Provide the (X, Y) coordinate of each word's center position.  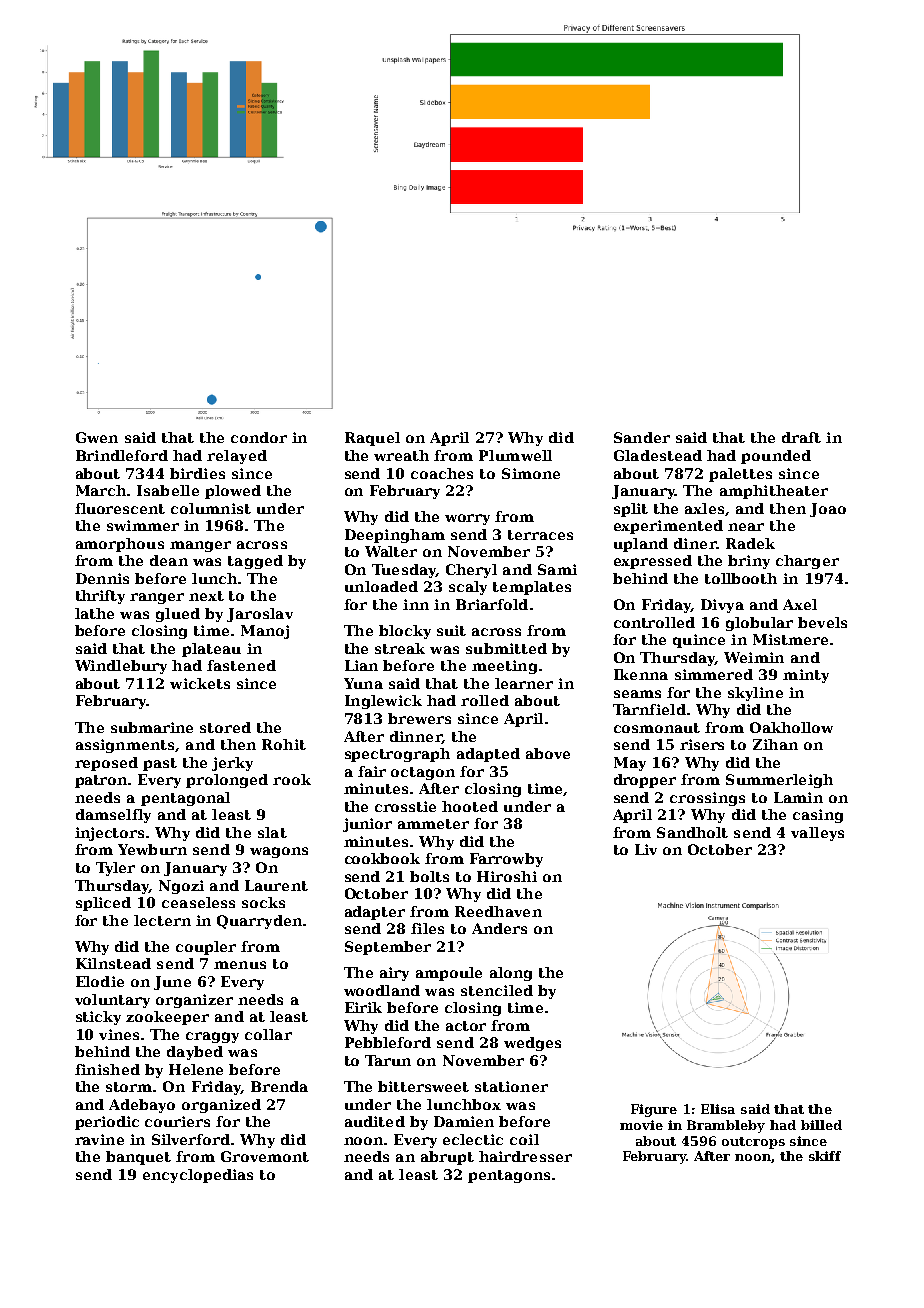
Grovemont (265, 1156)
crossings (707, 799)
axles (704, 508)
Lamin (798, 797)
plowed (233, 492)
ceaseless (198, 902)
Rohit (284, 744)
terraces (540, 535)
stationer (511, 1086)
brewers (419, 718)
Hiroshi (507, 876)
